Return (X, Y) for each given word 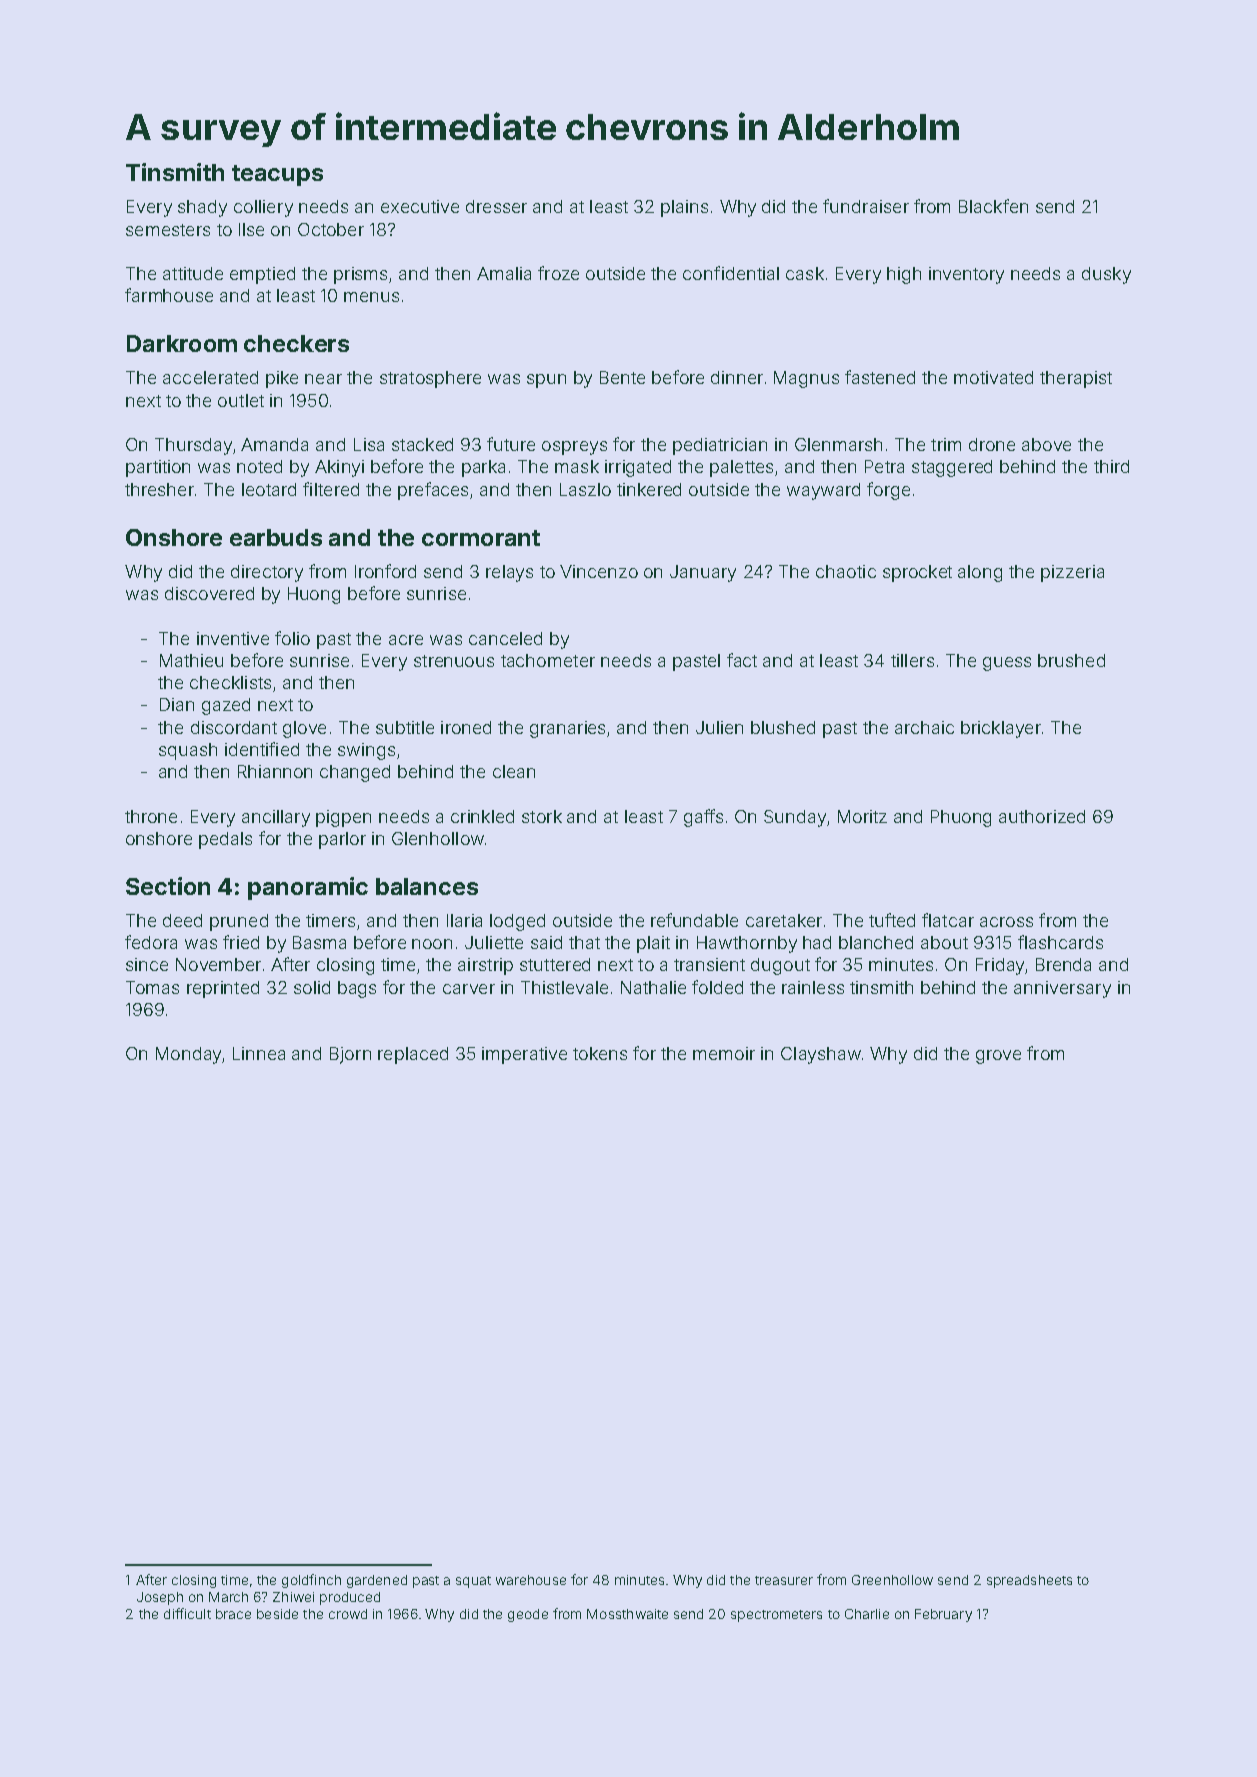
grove (998, 1057)
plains (684, 208)
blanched (876, 942)
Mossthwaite (627, 1614)
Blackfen (993, 206)
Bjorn (350, 1055)
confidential (731, 273)
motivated (993, 377)
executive (420, 206)
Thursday (193, 446)
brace (233, 1614)
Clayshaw (821, 1055)
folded (717, 987)
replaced (413, 1055)
